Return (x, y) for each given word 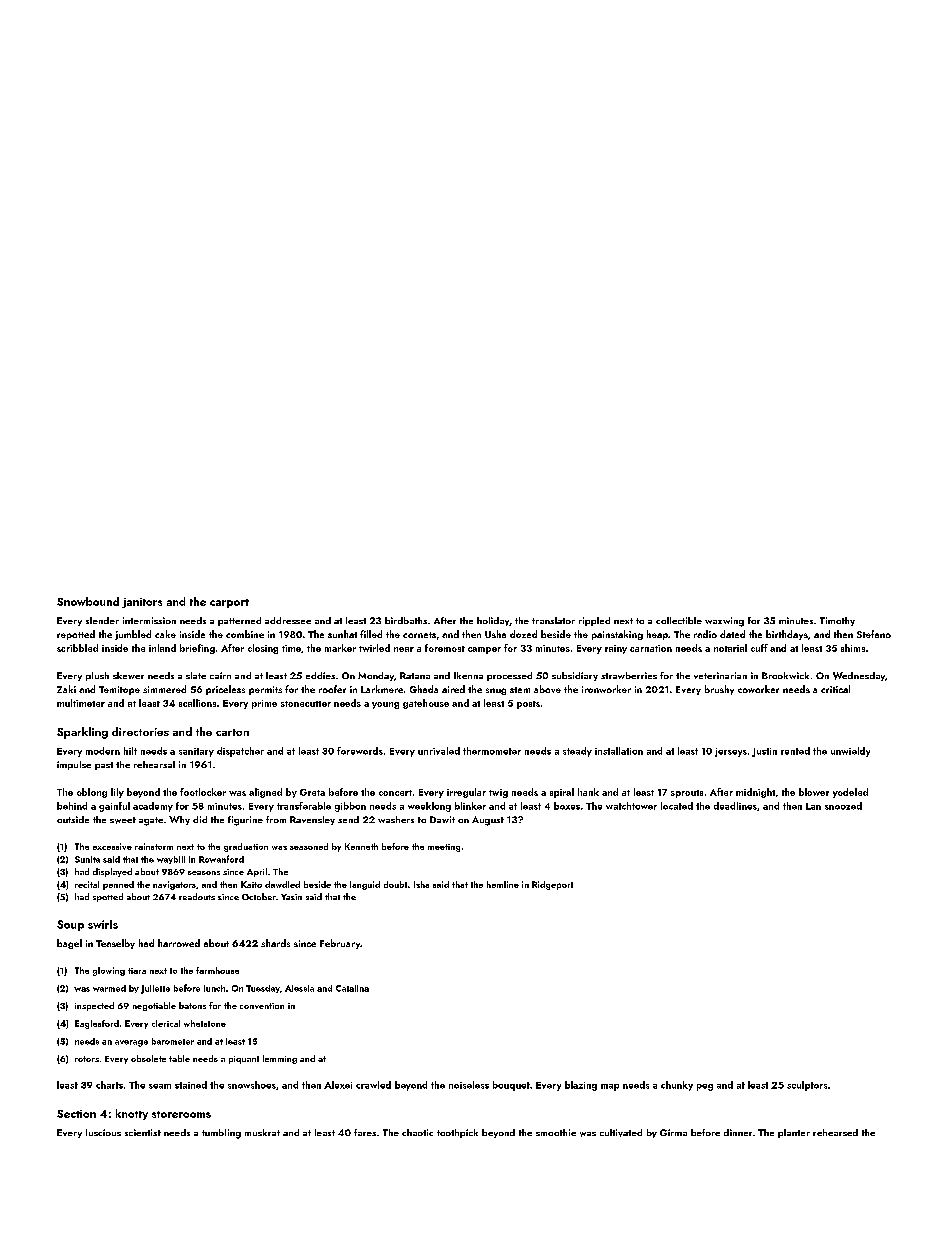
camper (484, 650)
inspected (94, 1006)
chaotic (417, 1132)
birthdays (787, 635)
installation (619, 751)
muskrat (262, 1132)
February (340, 944)
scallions (197, 703)
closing (263, 649)
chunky (677, 1086)
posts (528, 705)
